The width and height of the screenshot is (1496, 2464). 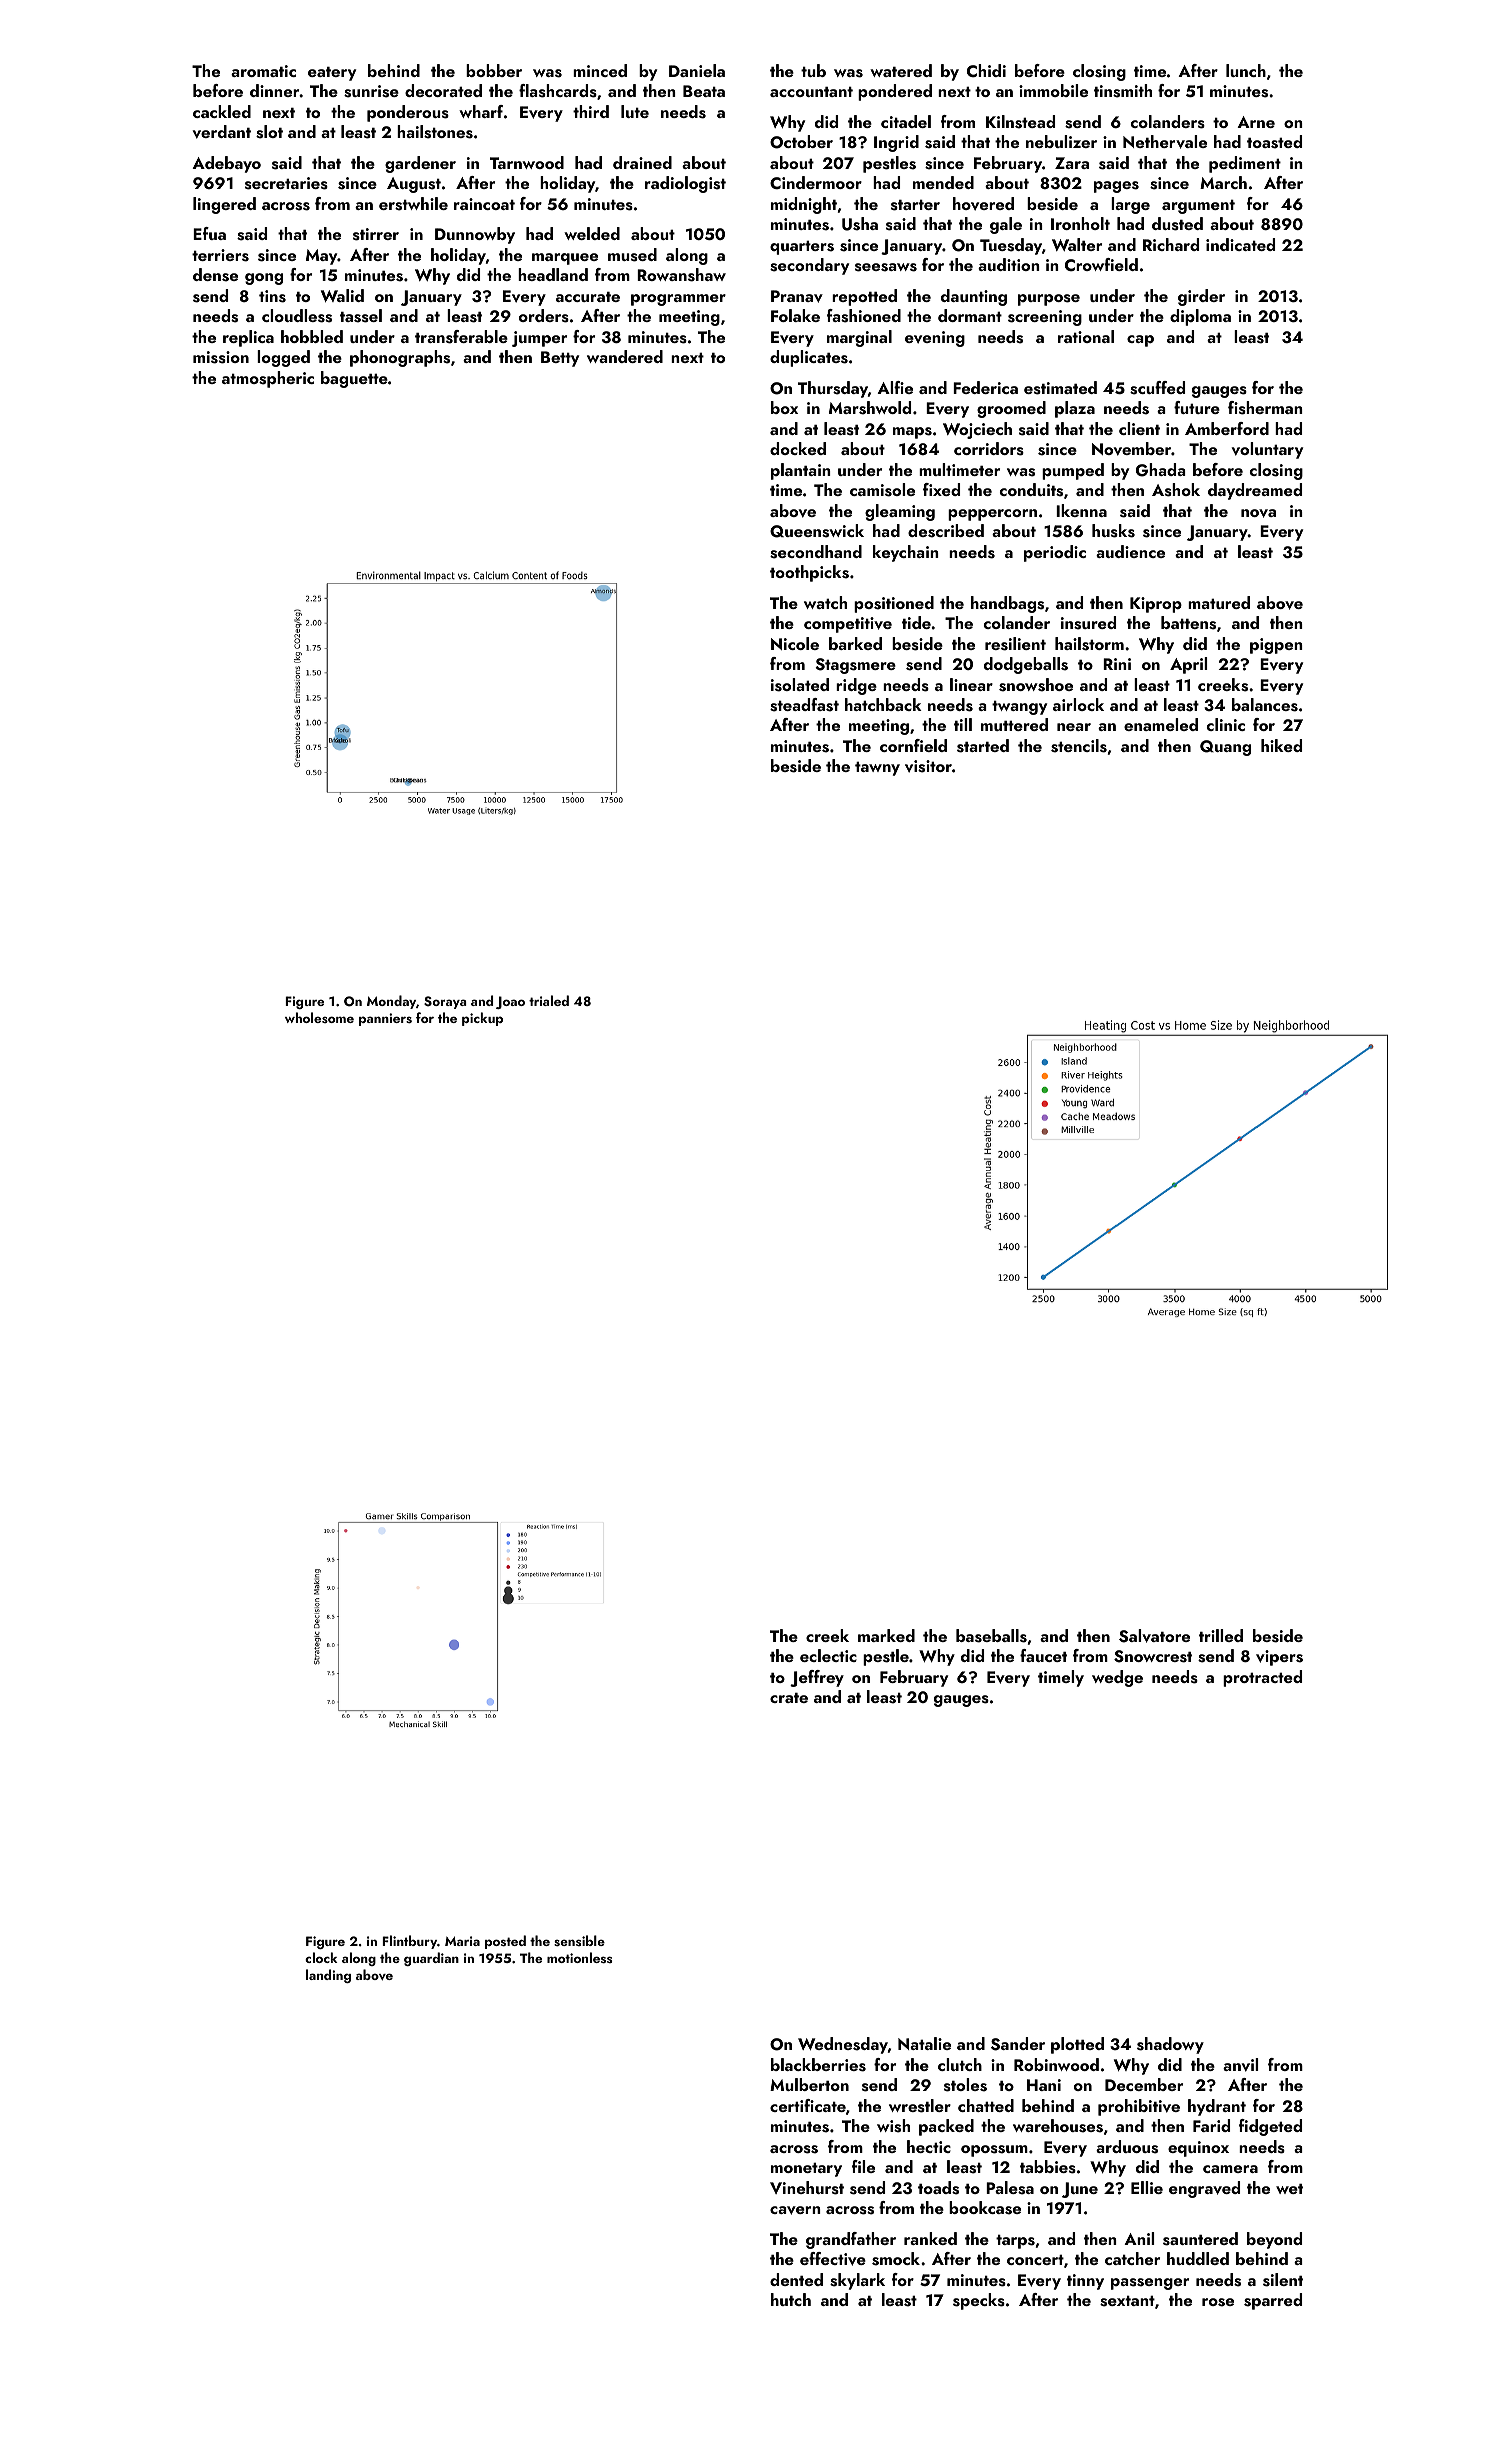 I want to click on landing, so click(x=328, y=1976).
